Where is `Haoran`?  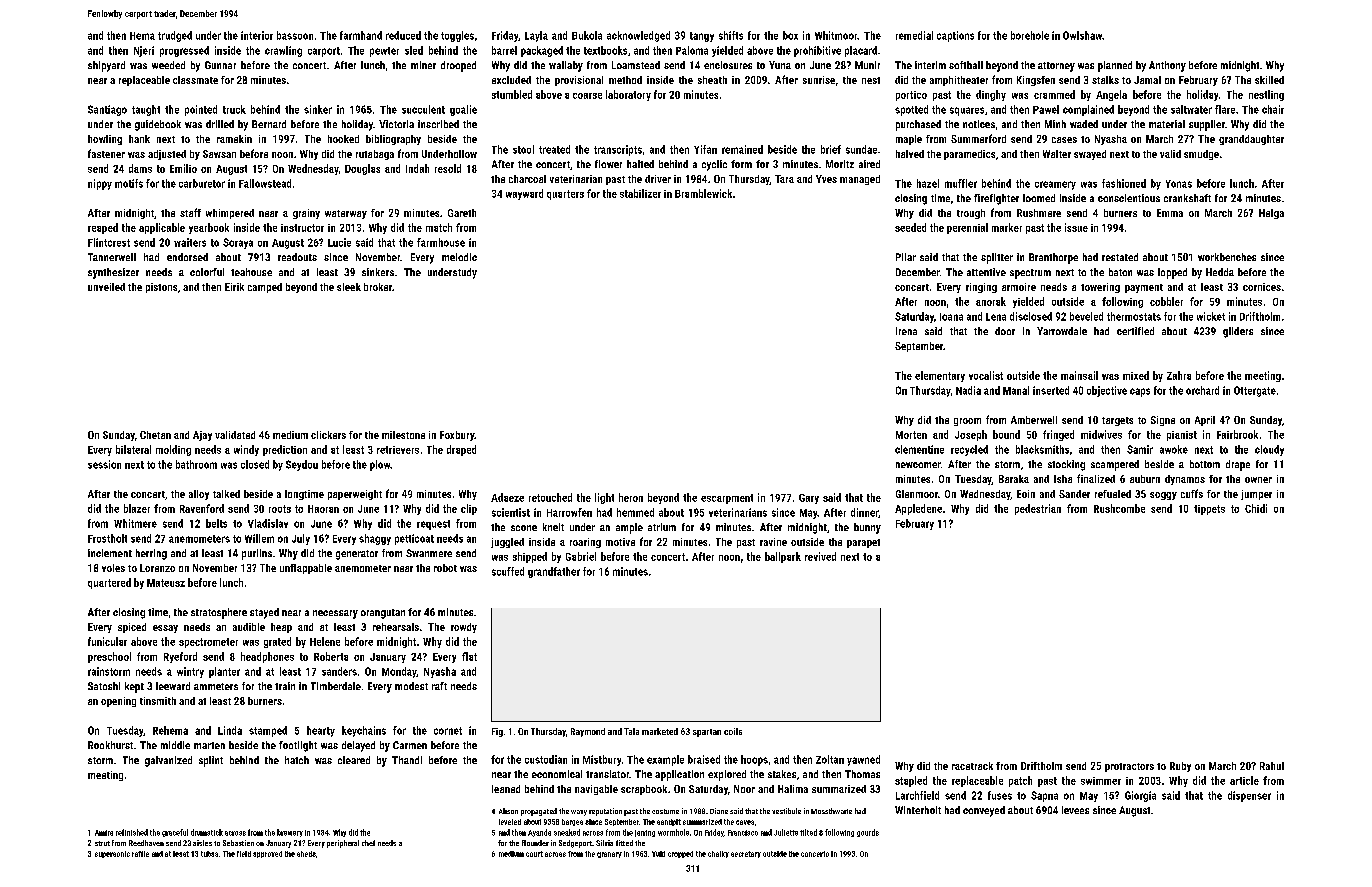
Haoran is located at coordinates (323, 509).
